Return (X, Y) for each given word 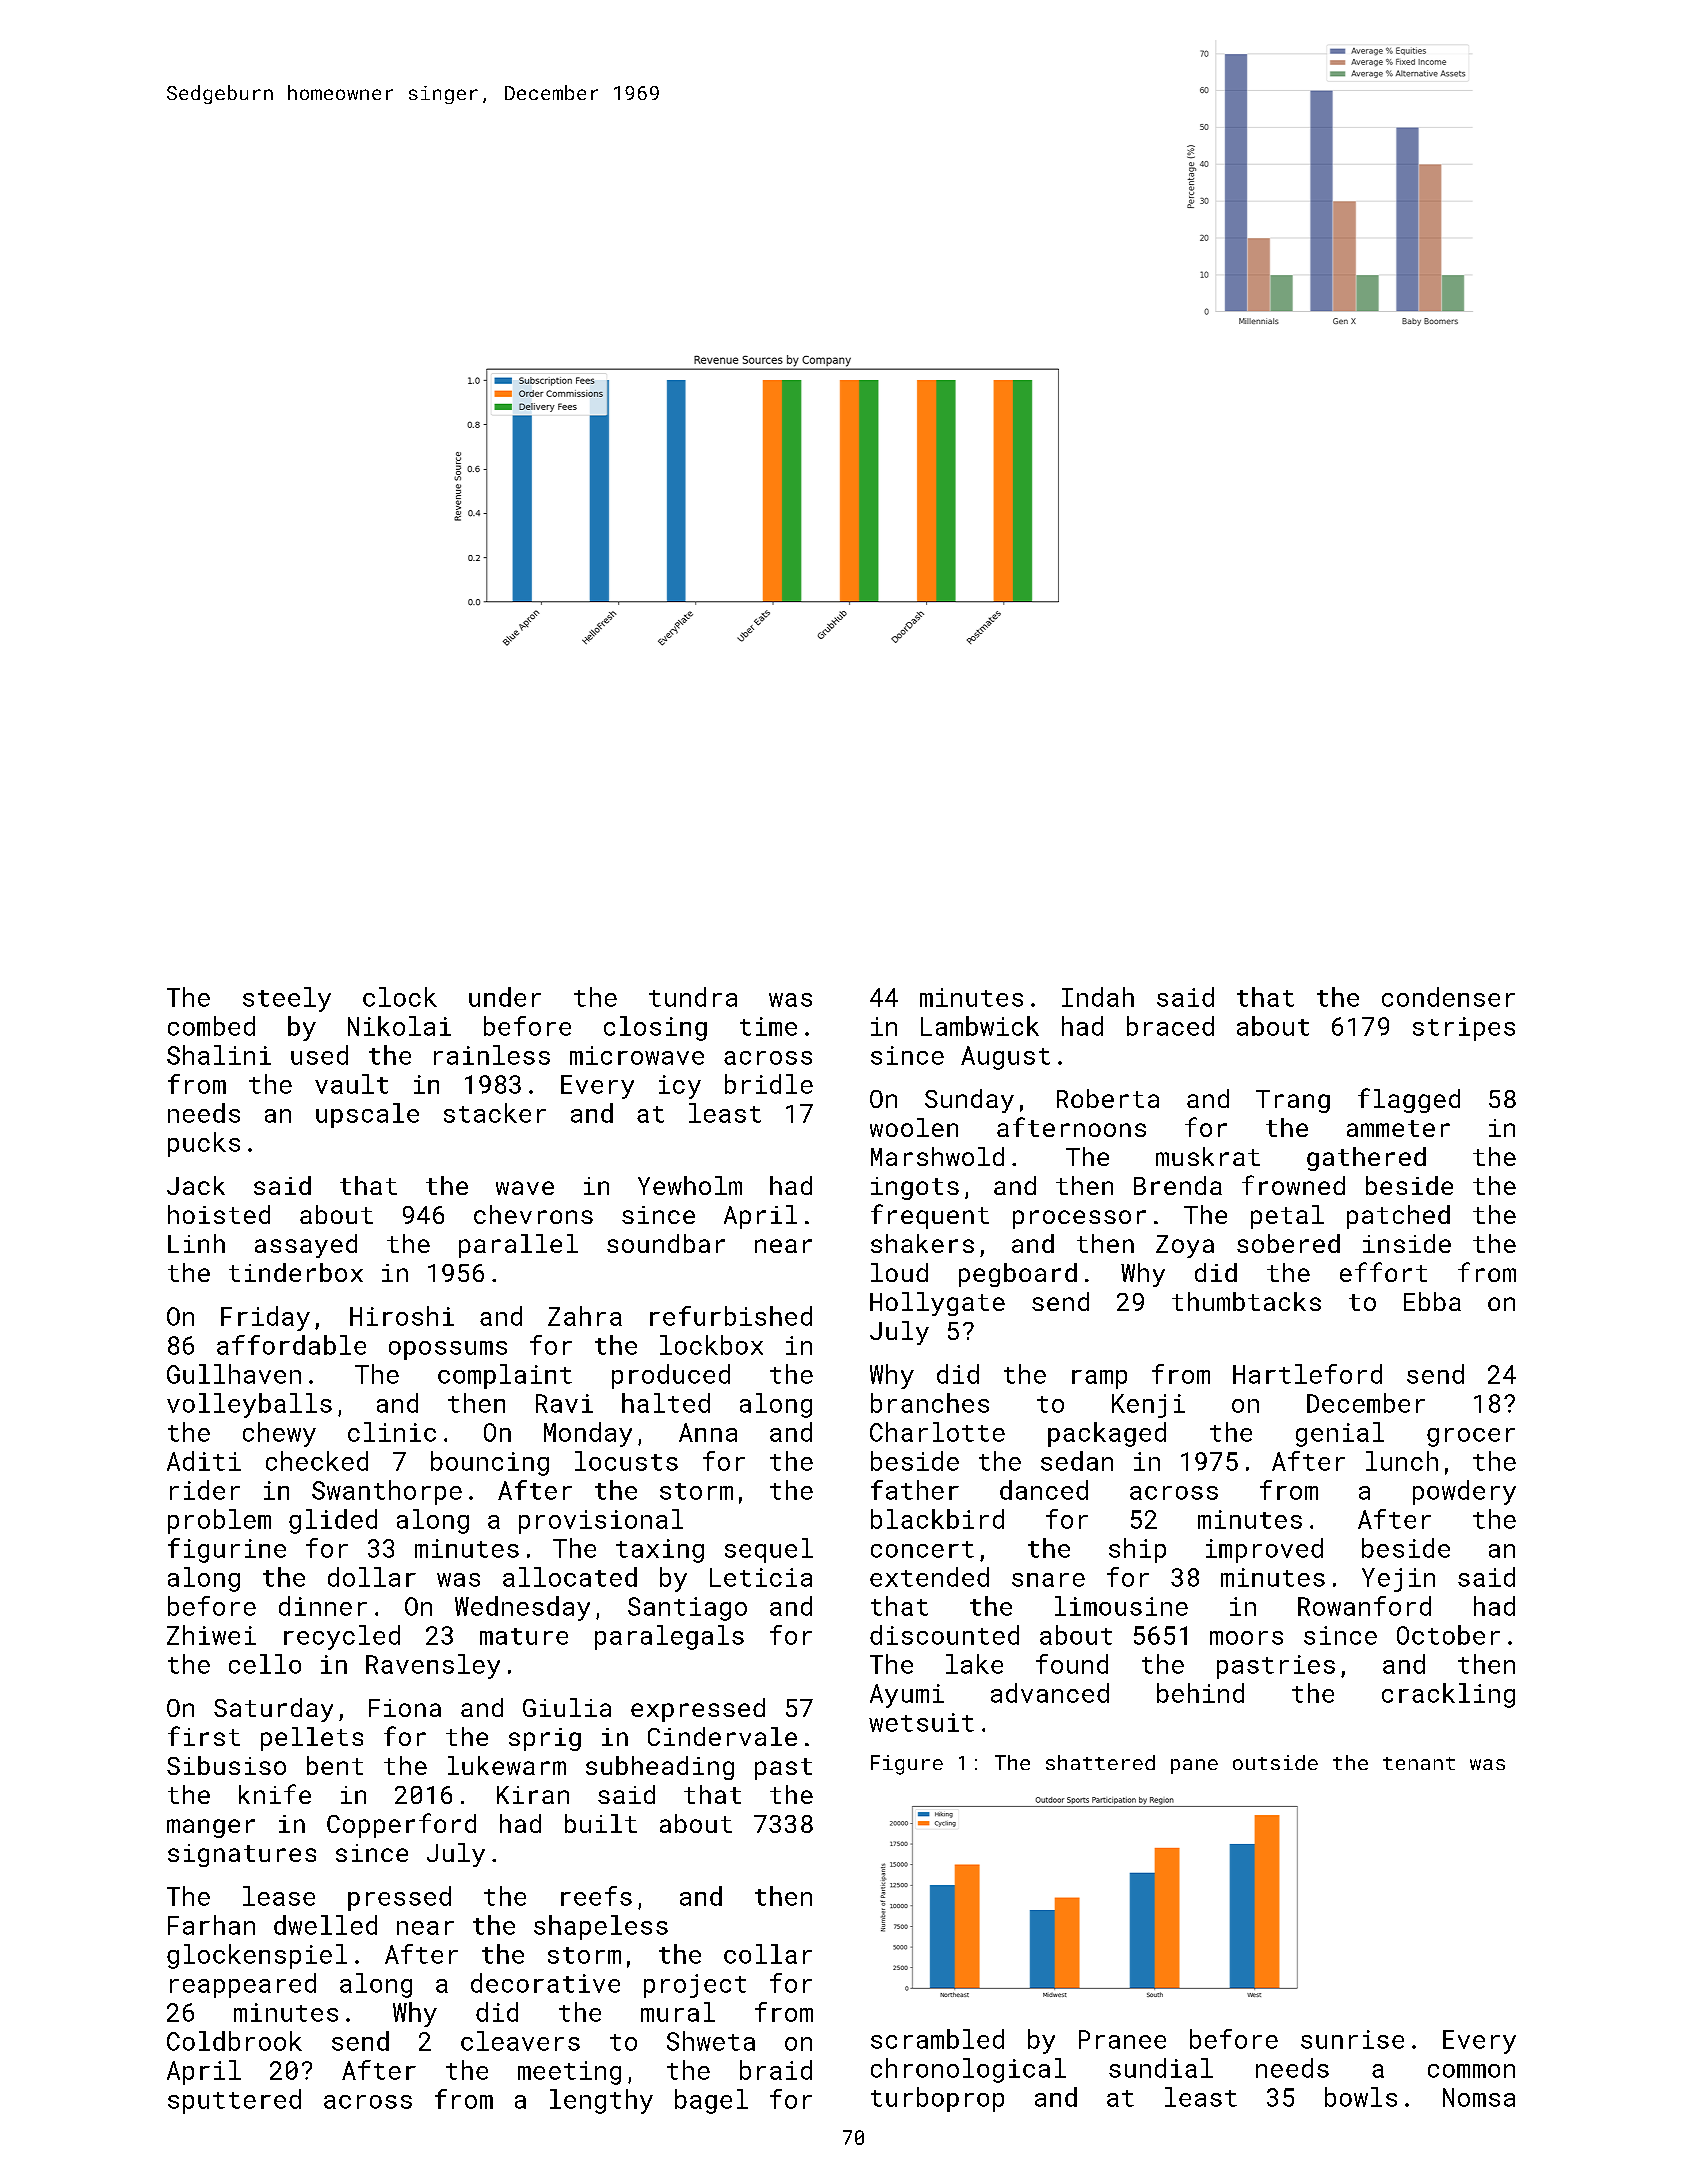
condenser (1448, 997)
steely (287, 999)
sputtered (234, 2101)
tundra (693, 997)
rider (205, 1490)
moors (1246, 1638)
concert (922, 1549)
